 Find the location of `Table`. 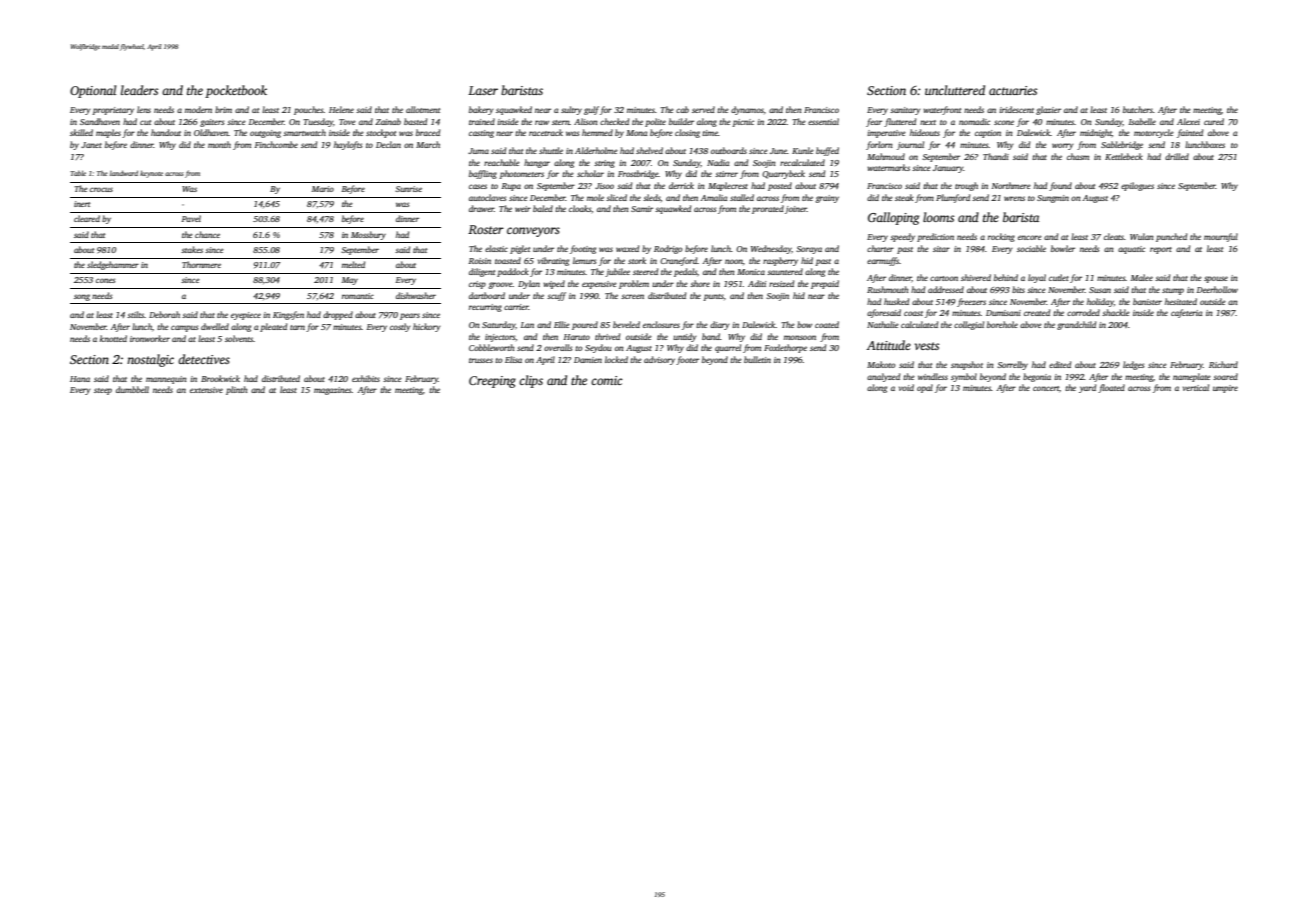

Table is located at coordinates (78, 173).
